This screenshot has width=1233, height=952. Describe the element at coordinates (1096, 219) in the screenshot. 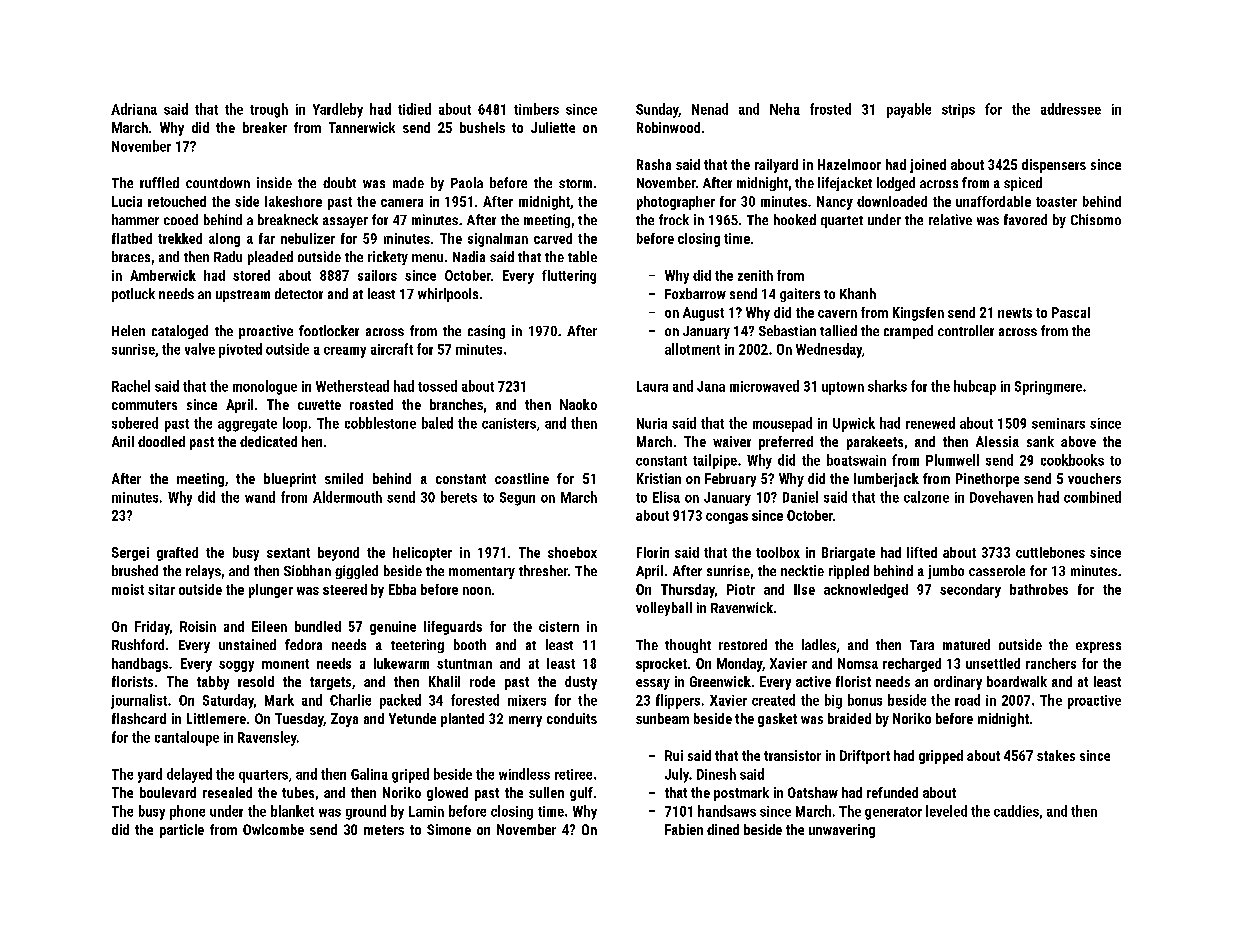

I see `Chisomo` at that location.
